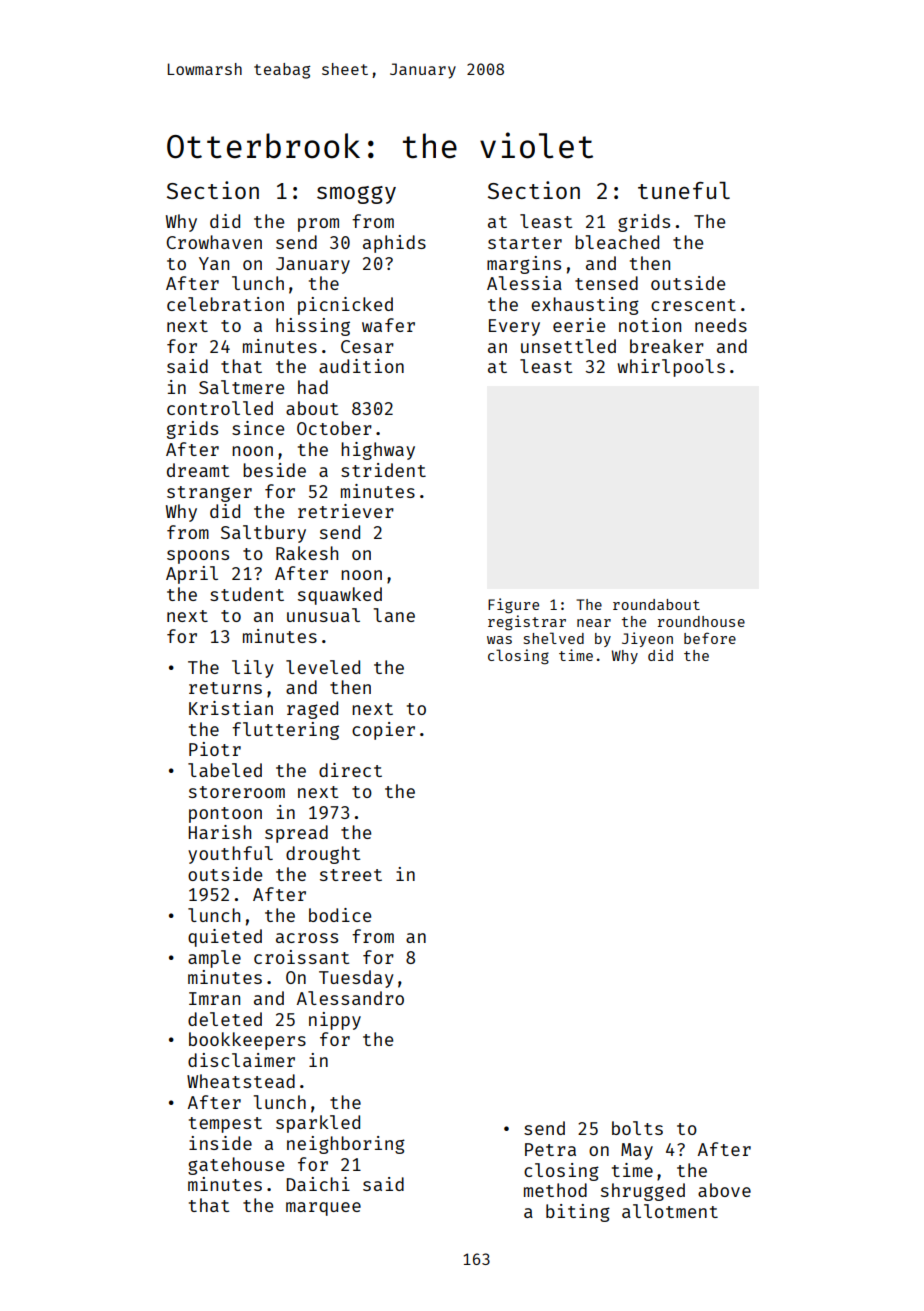 The width and height of the document is (924, 1311). I want to click on bleached, so click(617, 242).
